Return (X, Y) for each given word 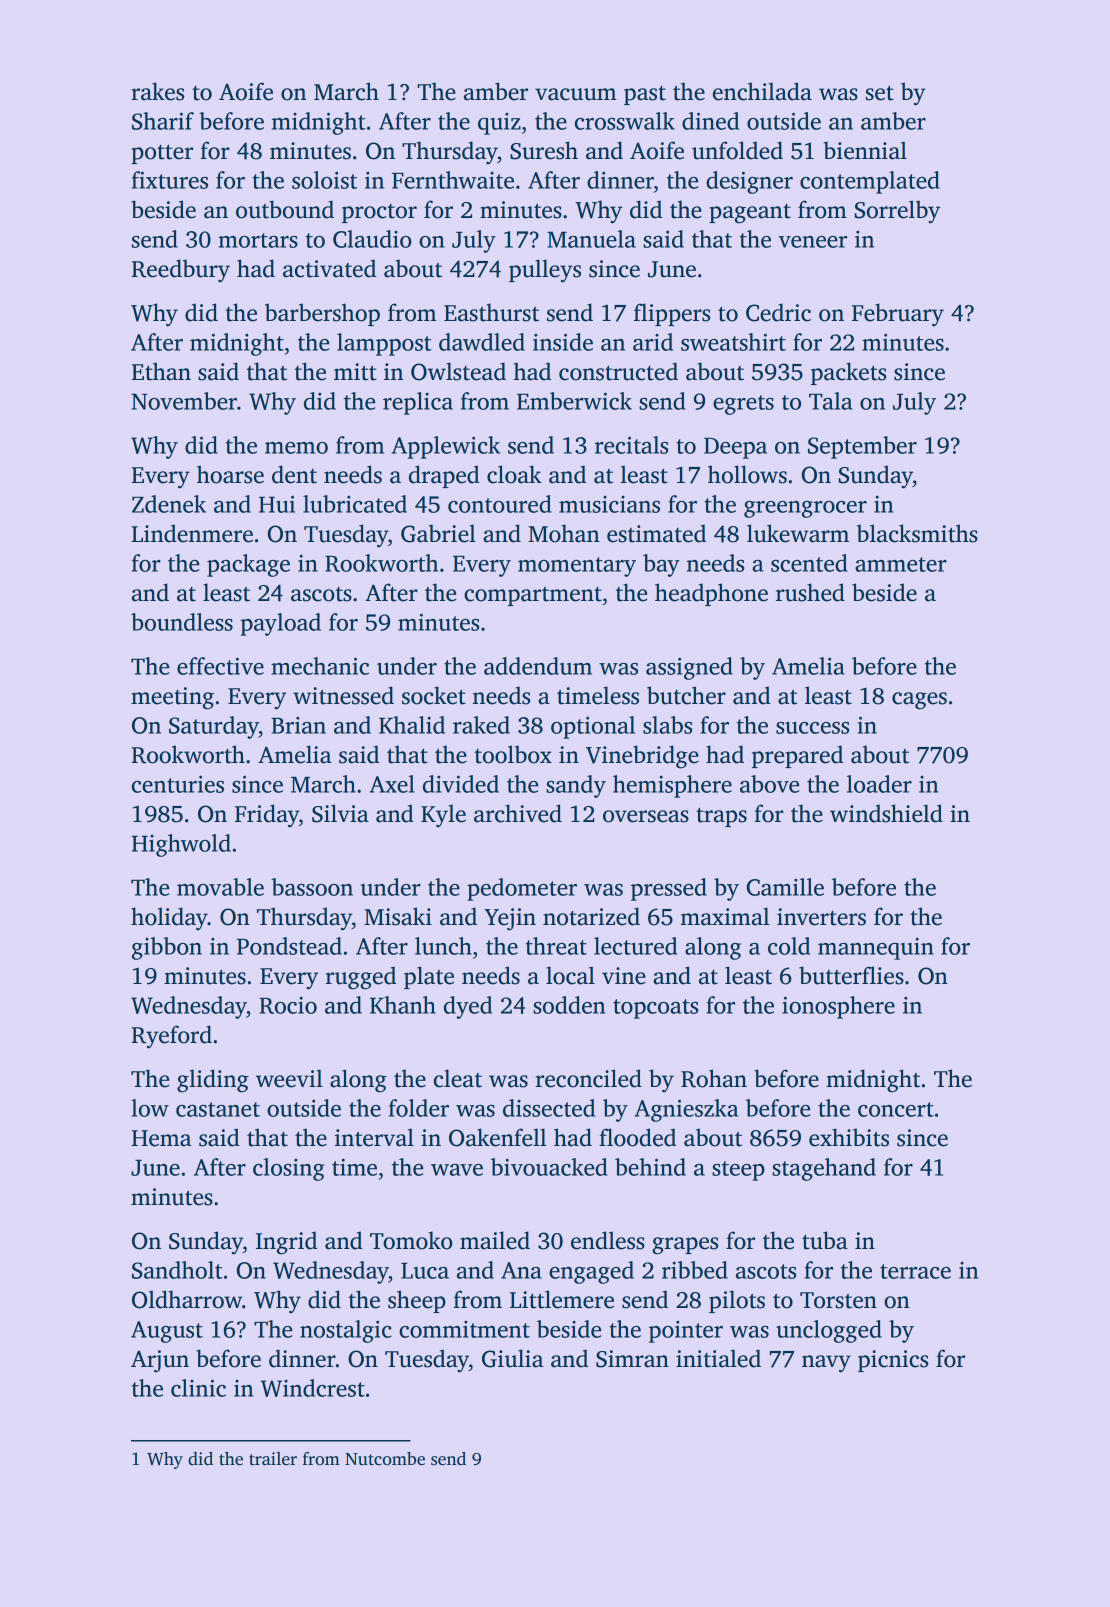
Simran (632, 1359)
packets (848, 373)
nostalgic (346, 1331)
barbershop (322, 314)
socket (434, 695)
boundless (182, 622)
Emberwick (574, 401)
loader (879, 784)
